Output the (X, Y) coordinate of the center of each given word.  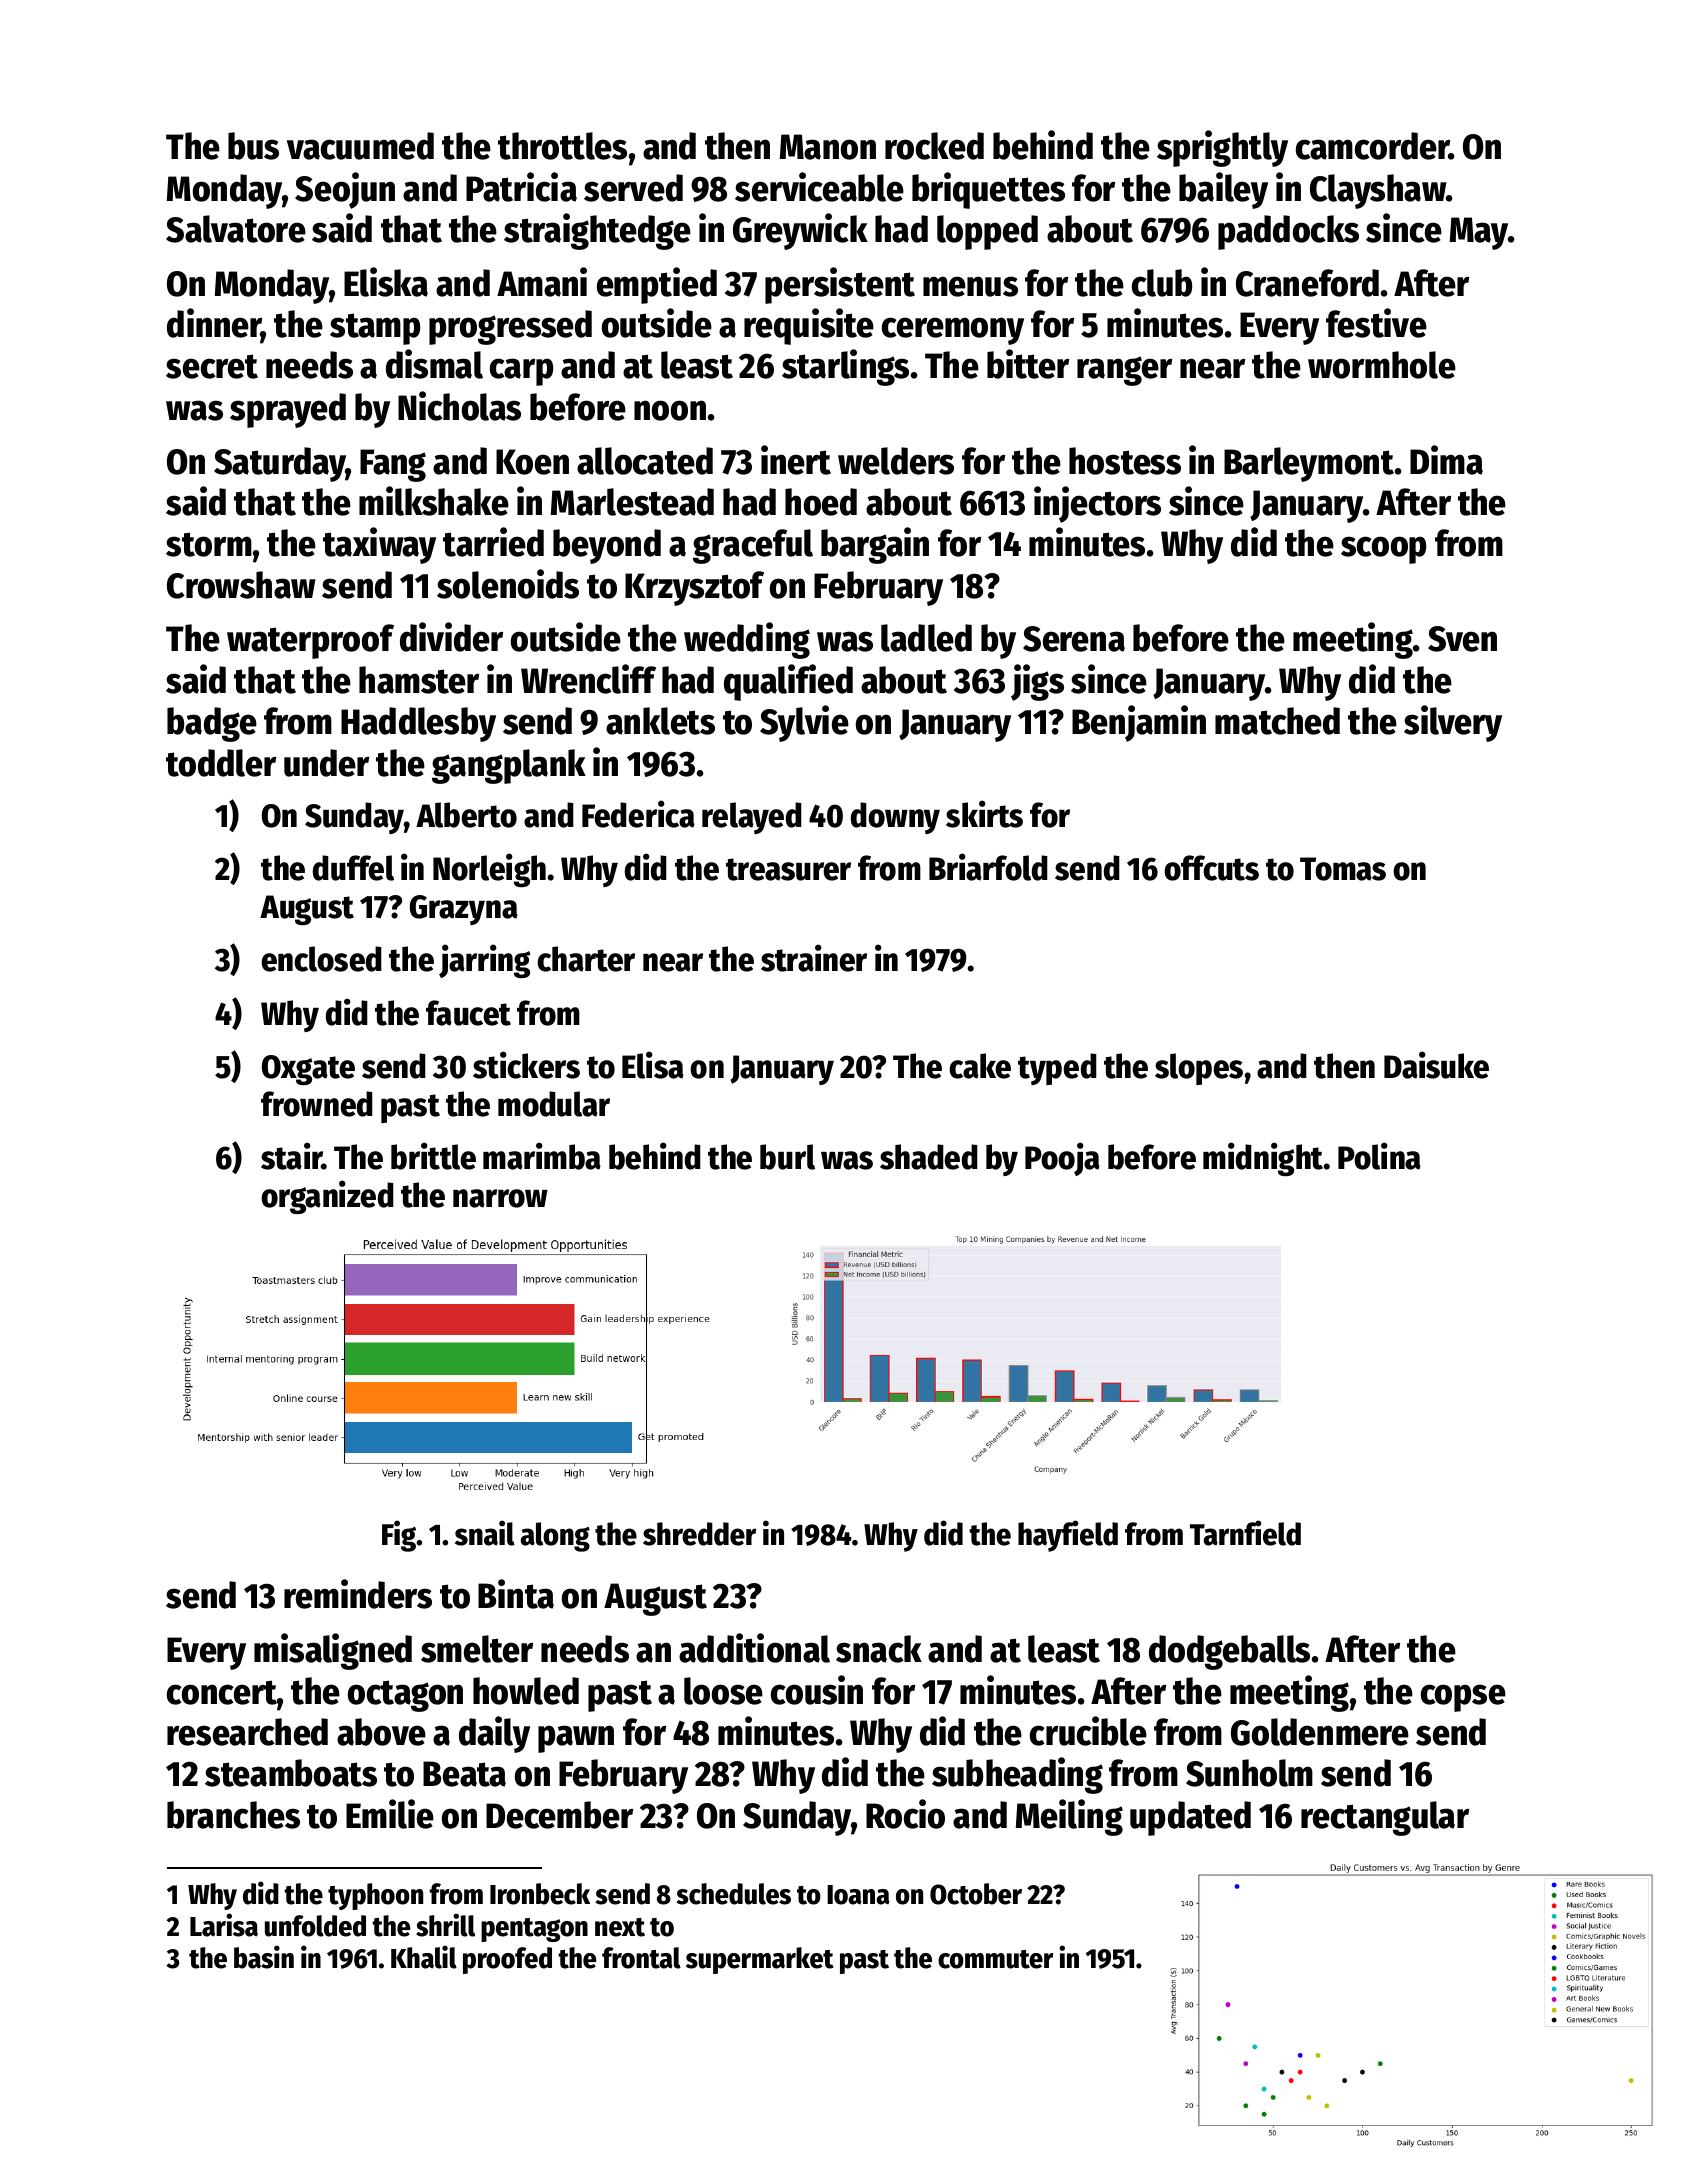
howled (526, 1691)
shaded (929, 1157)
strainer (814, 958)
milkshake (434, 501)
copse (1463, 1698)
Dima (1446, 460)
